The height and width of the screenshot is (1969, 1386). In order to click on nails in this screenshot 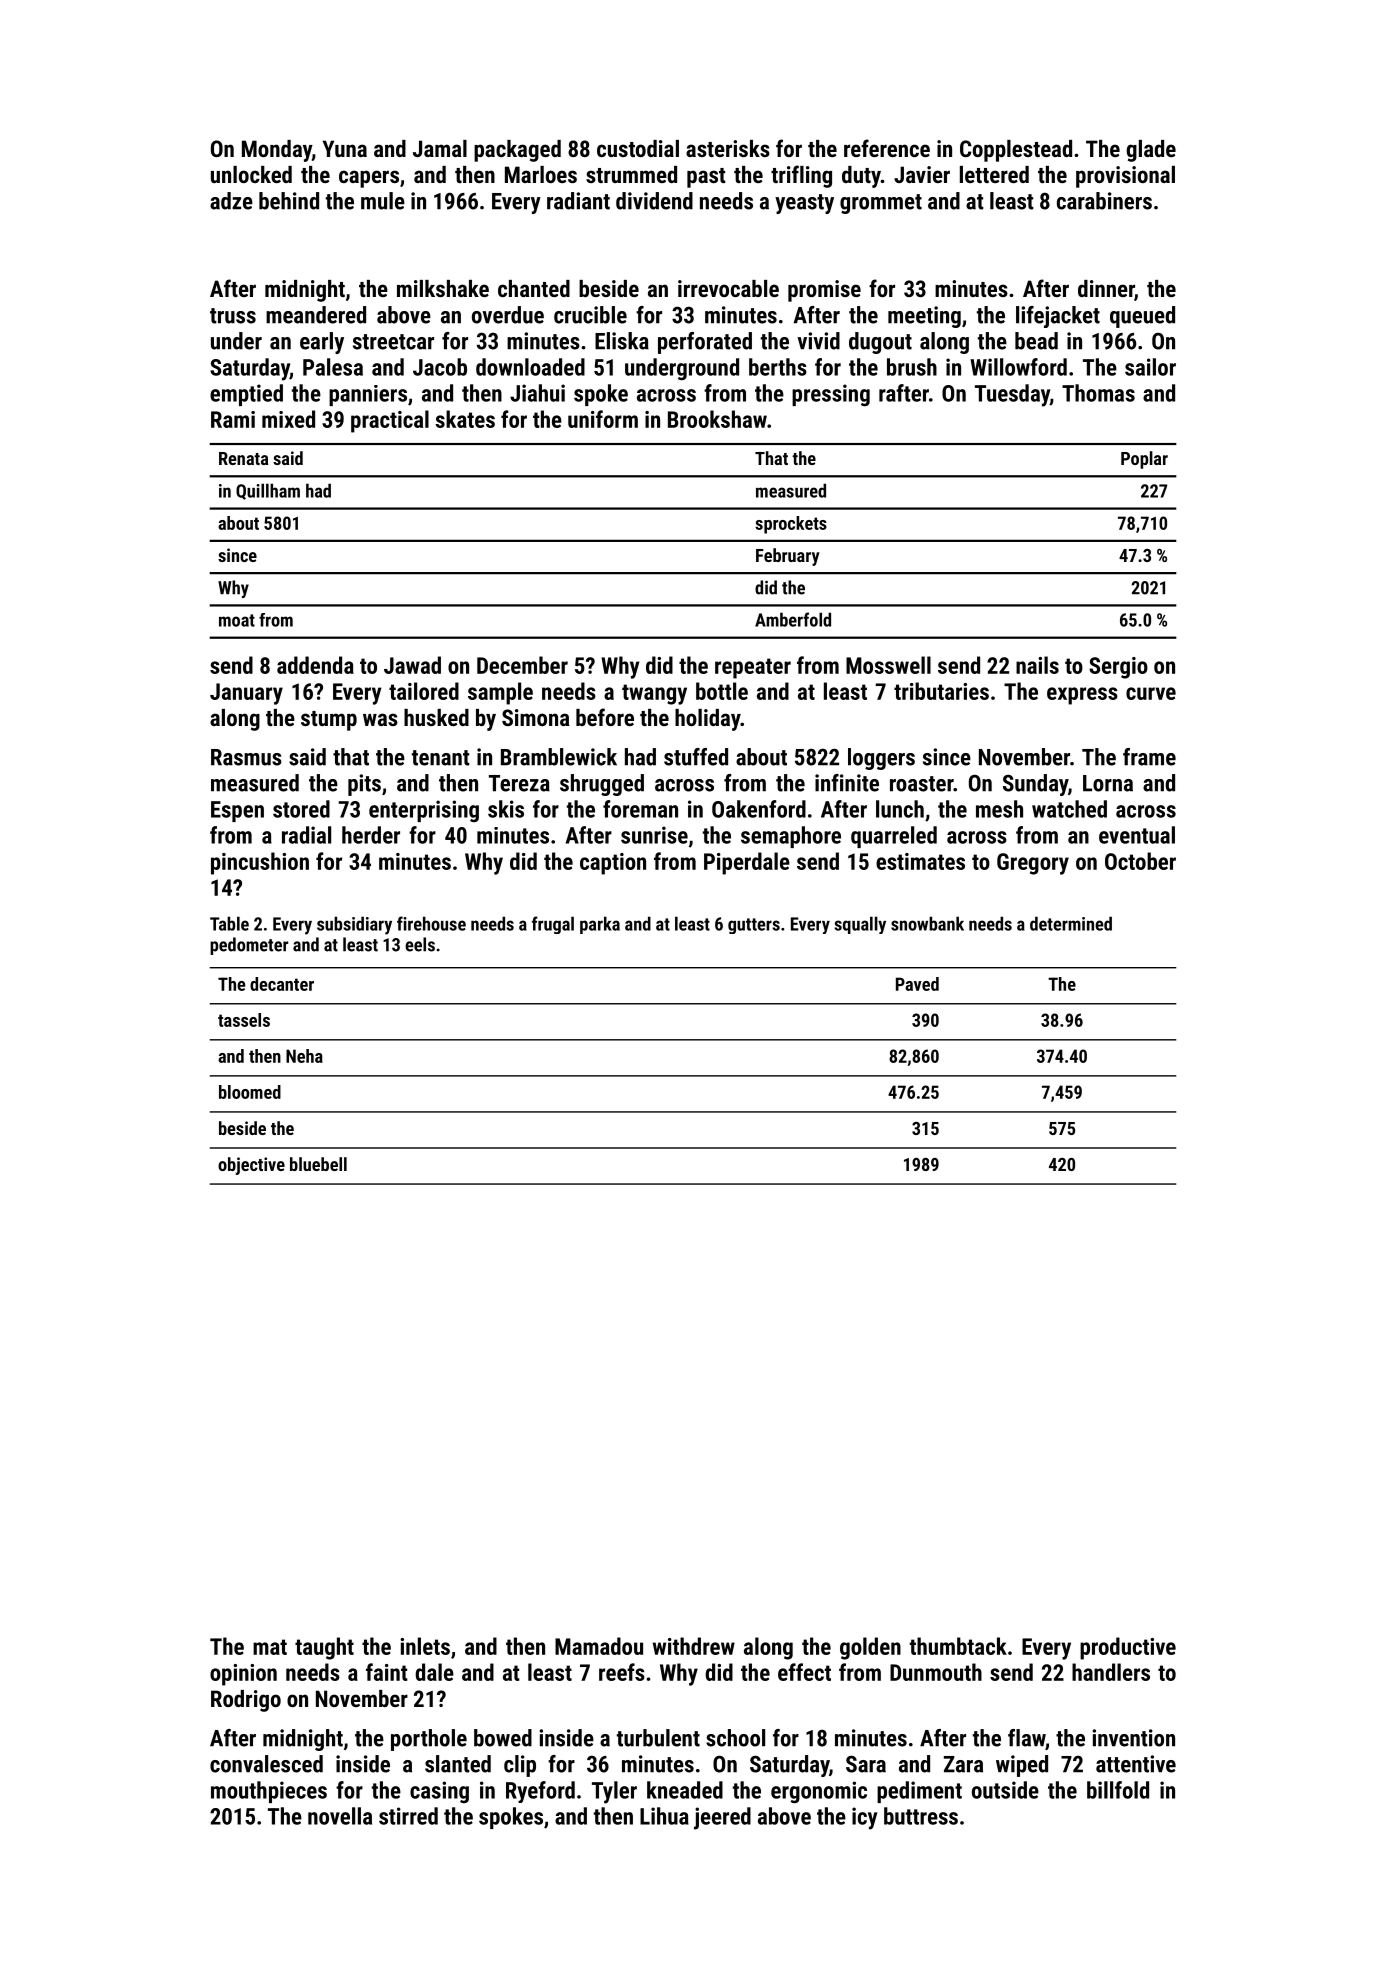, I will do `click(1037, 665)`.
